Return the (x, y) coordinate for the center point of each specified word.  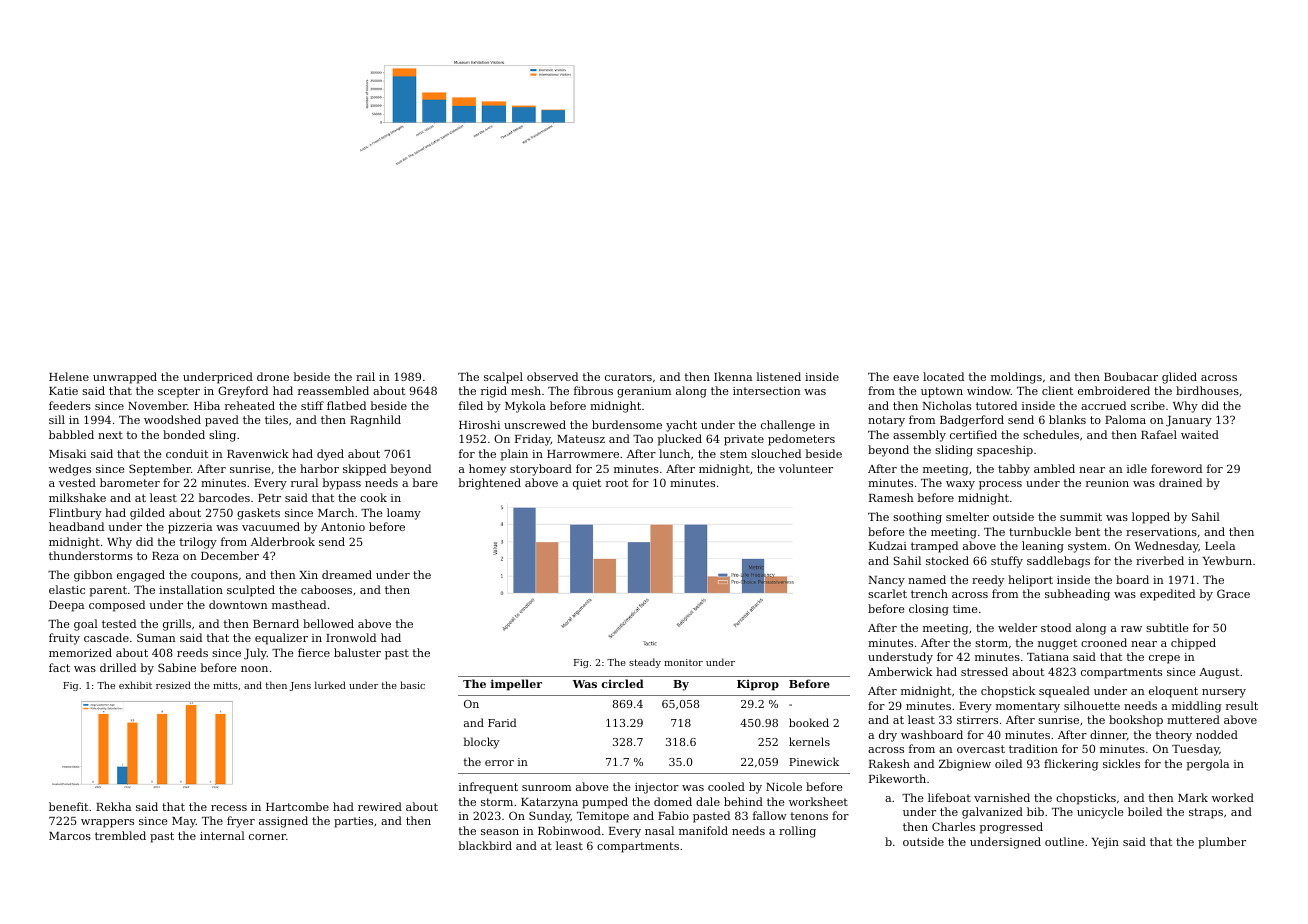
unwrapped (125, 378)
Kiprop (758, 685)
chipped (1193, 644)
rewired (380, 806)
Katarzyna (549, 803)
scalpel (503, 378)
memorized (80, 652)
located (943, 376)
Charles (953, 826)
